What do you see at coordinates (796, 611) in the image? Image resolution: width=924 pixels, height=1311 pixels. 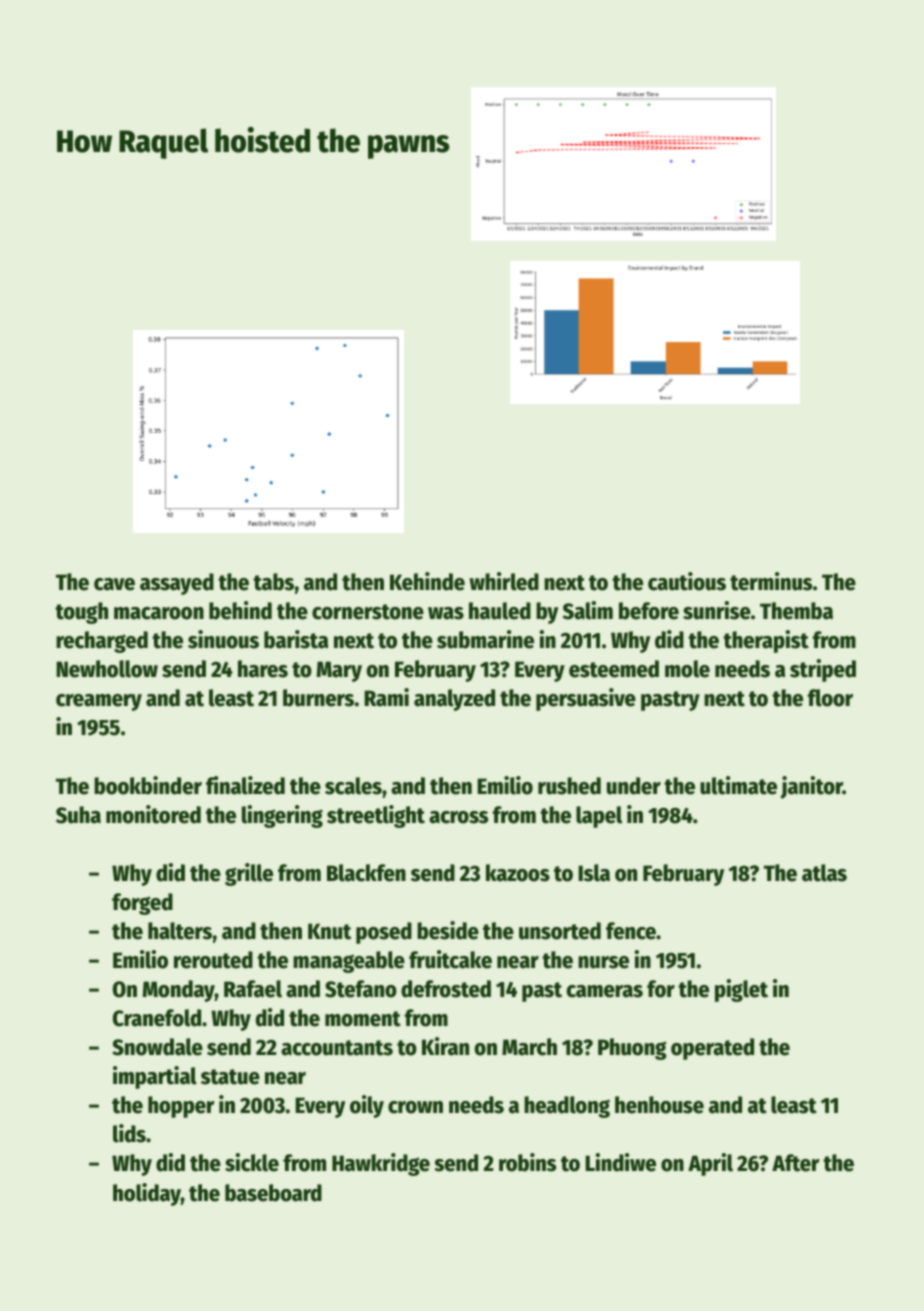 I see `Themba` at bounding box center [796, 611].
